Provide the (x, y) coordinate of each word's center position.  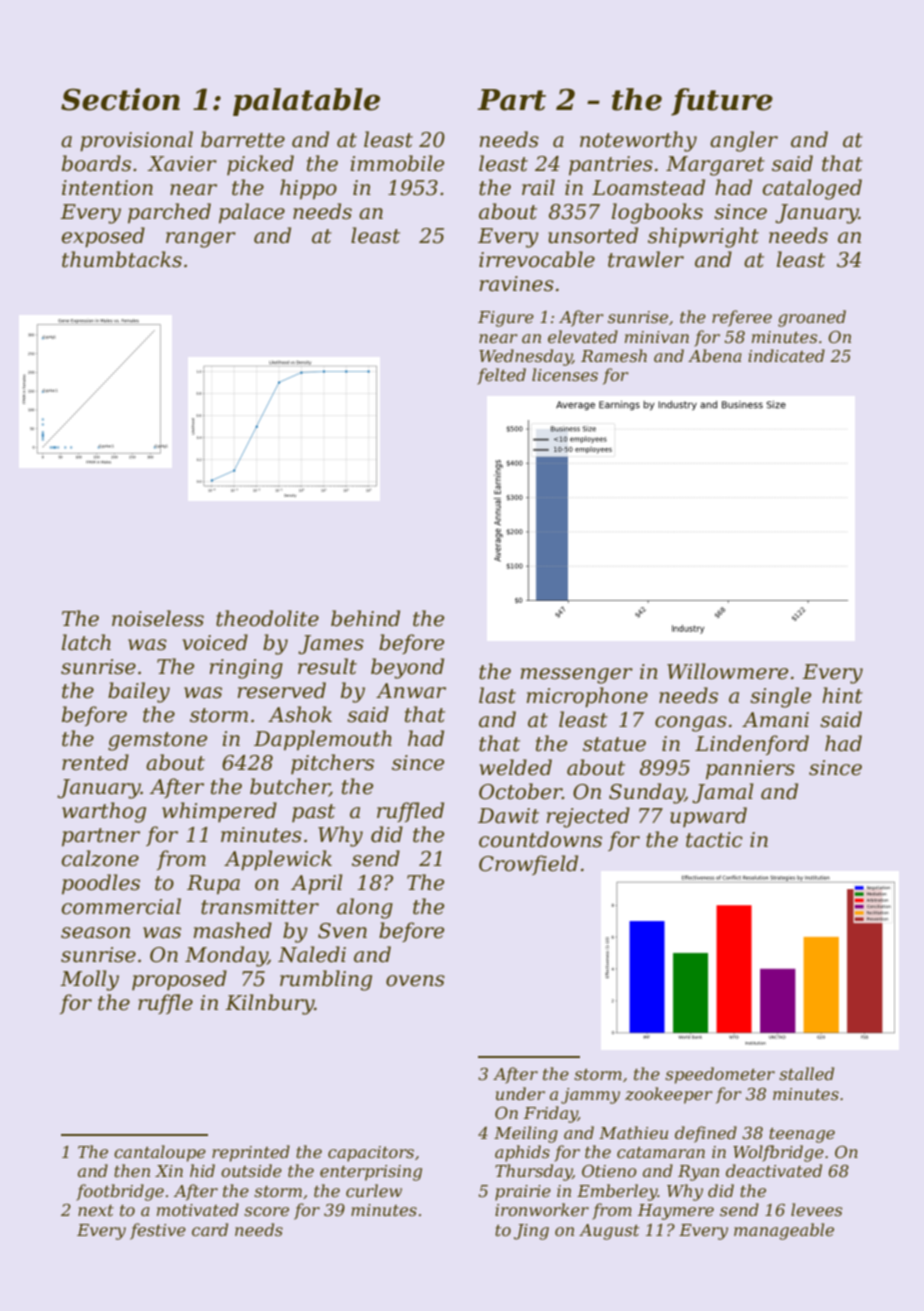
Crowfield (528, 865)
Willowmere (727, 671)
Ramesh (614, 355)
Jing (531, 1232)
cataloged (812, 189)
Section (120, 99)
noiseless (158, 618)
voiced (215, 642)
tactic (714, 840)
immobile (397, 163)
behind (365, 618)
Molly (89, 980)
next (96, 1210)
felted (501, 376)
